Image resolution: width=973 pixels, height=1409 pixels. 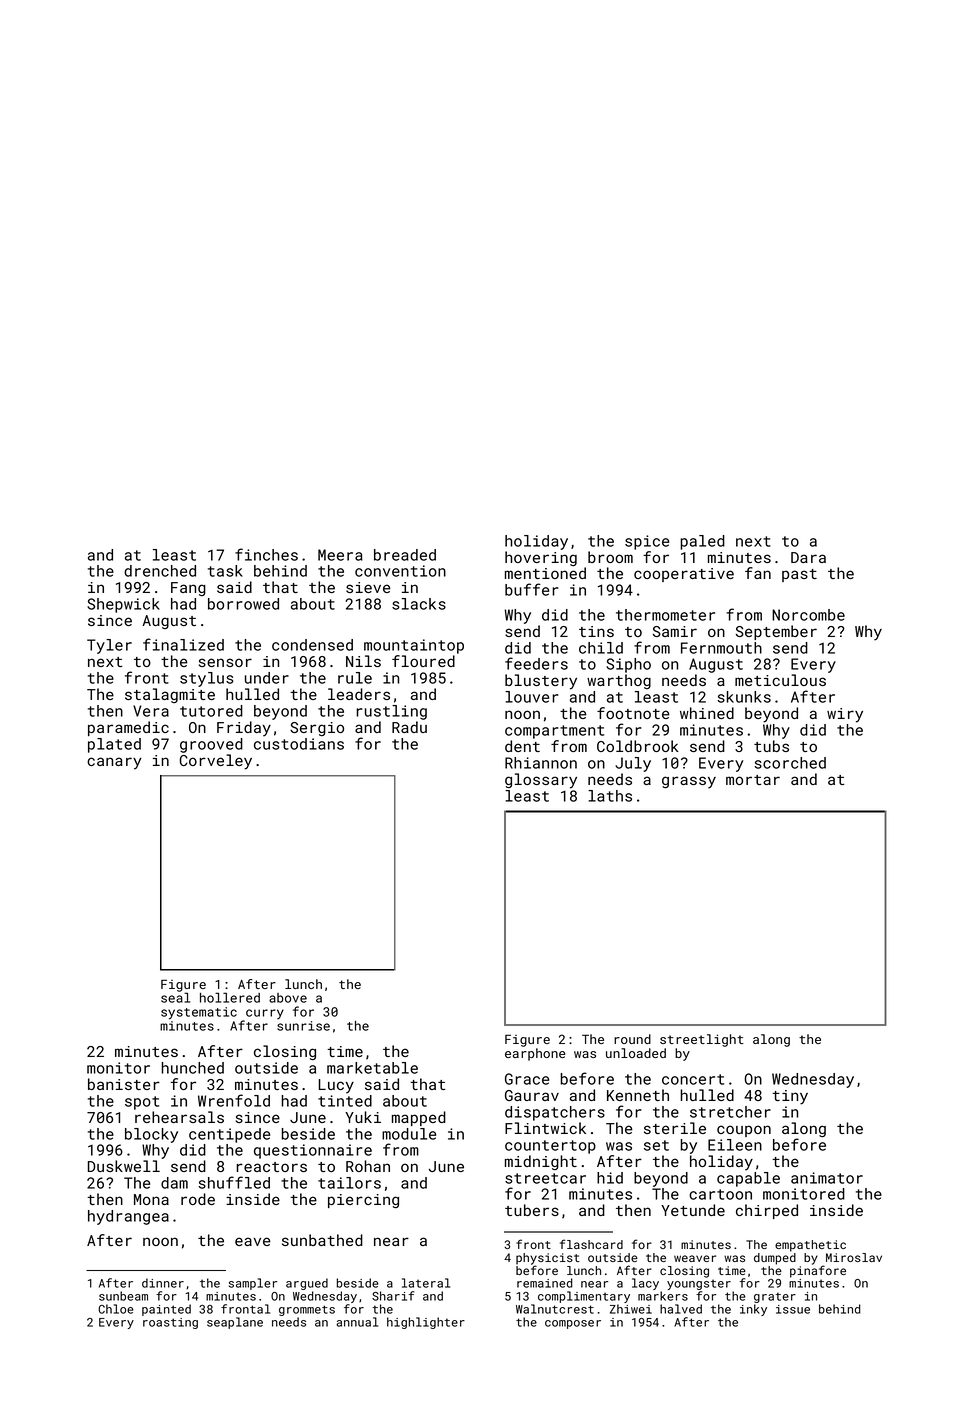 What do you see at coordinates (266, 554) in the image?
I see `finches` at bounding box center [266, 554].
